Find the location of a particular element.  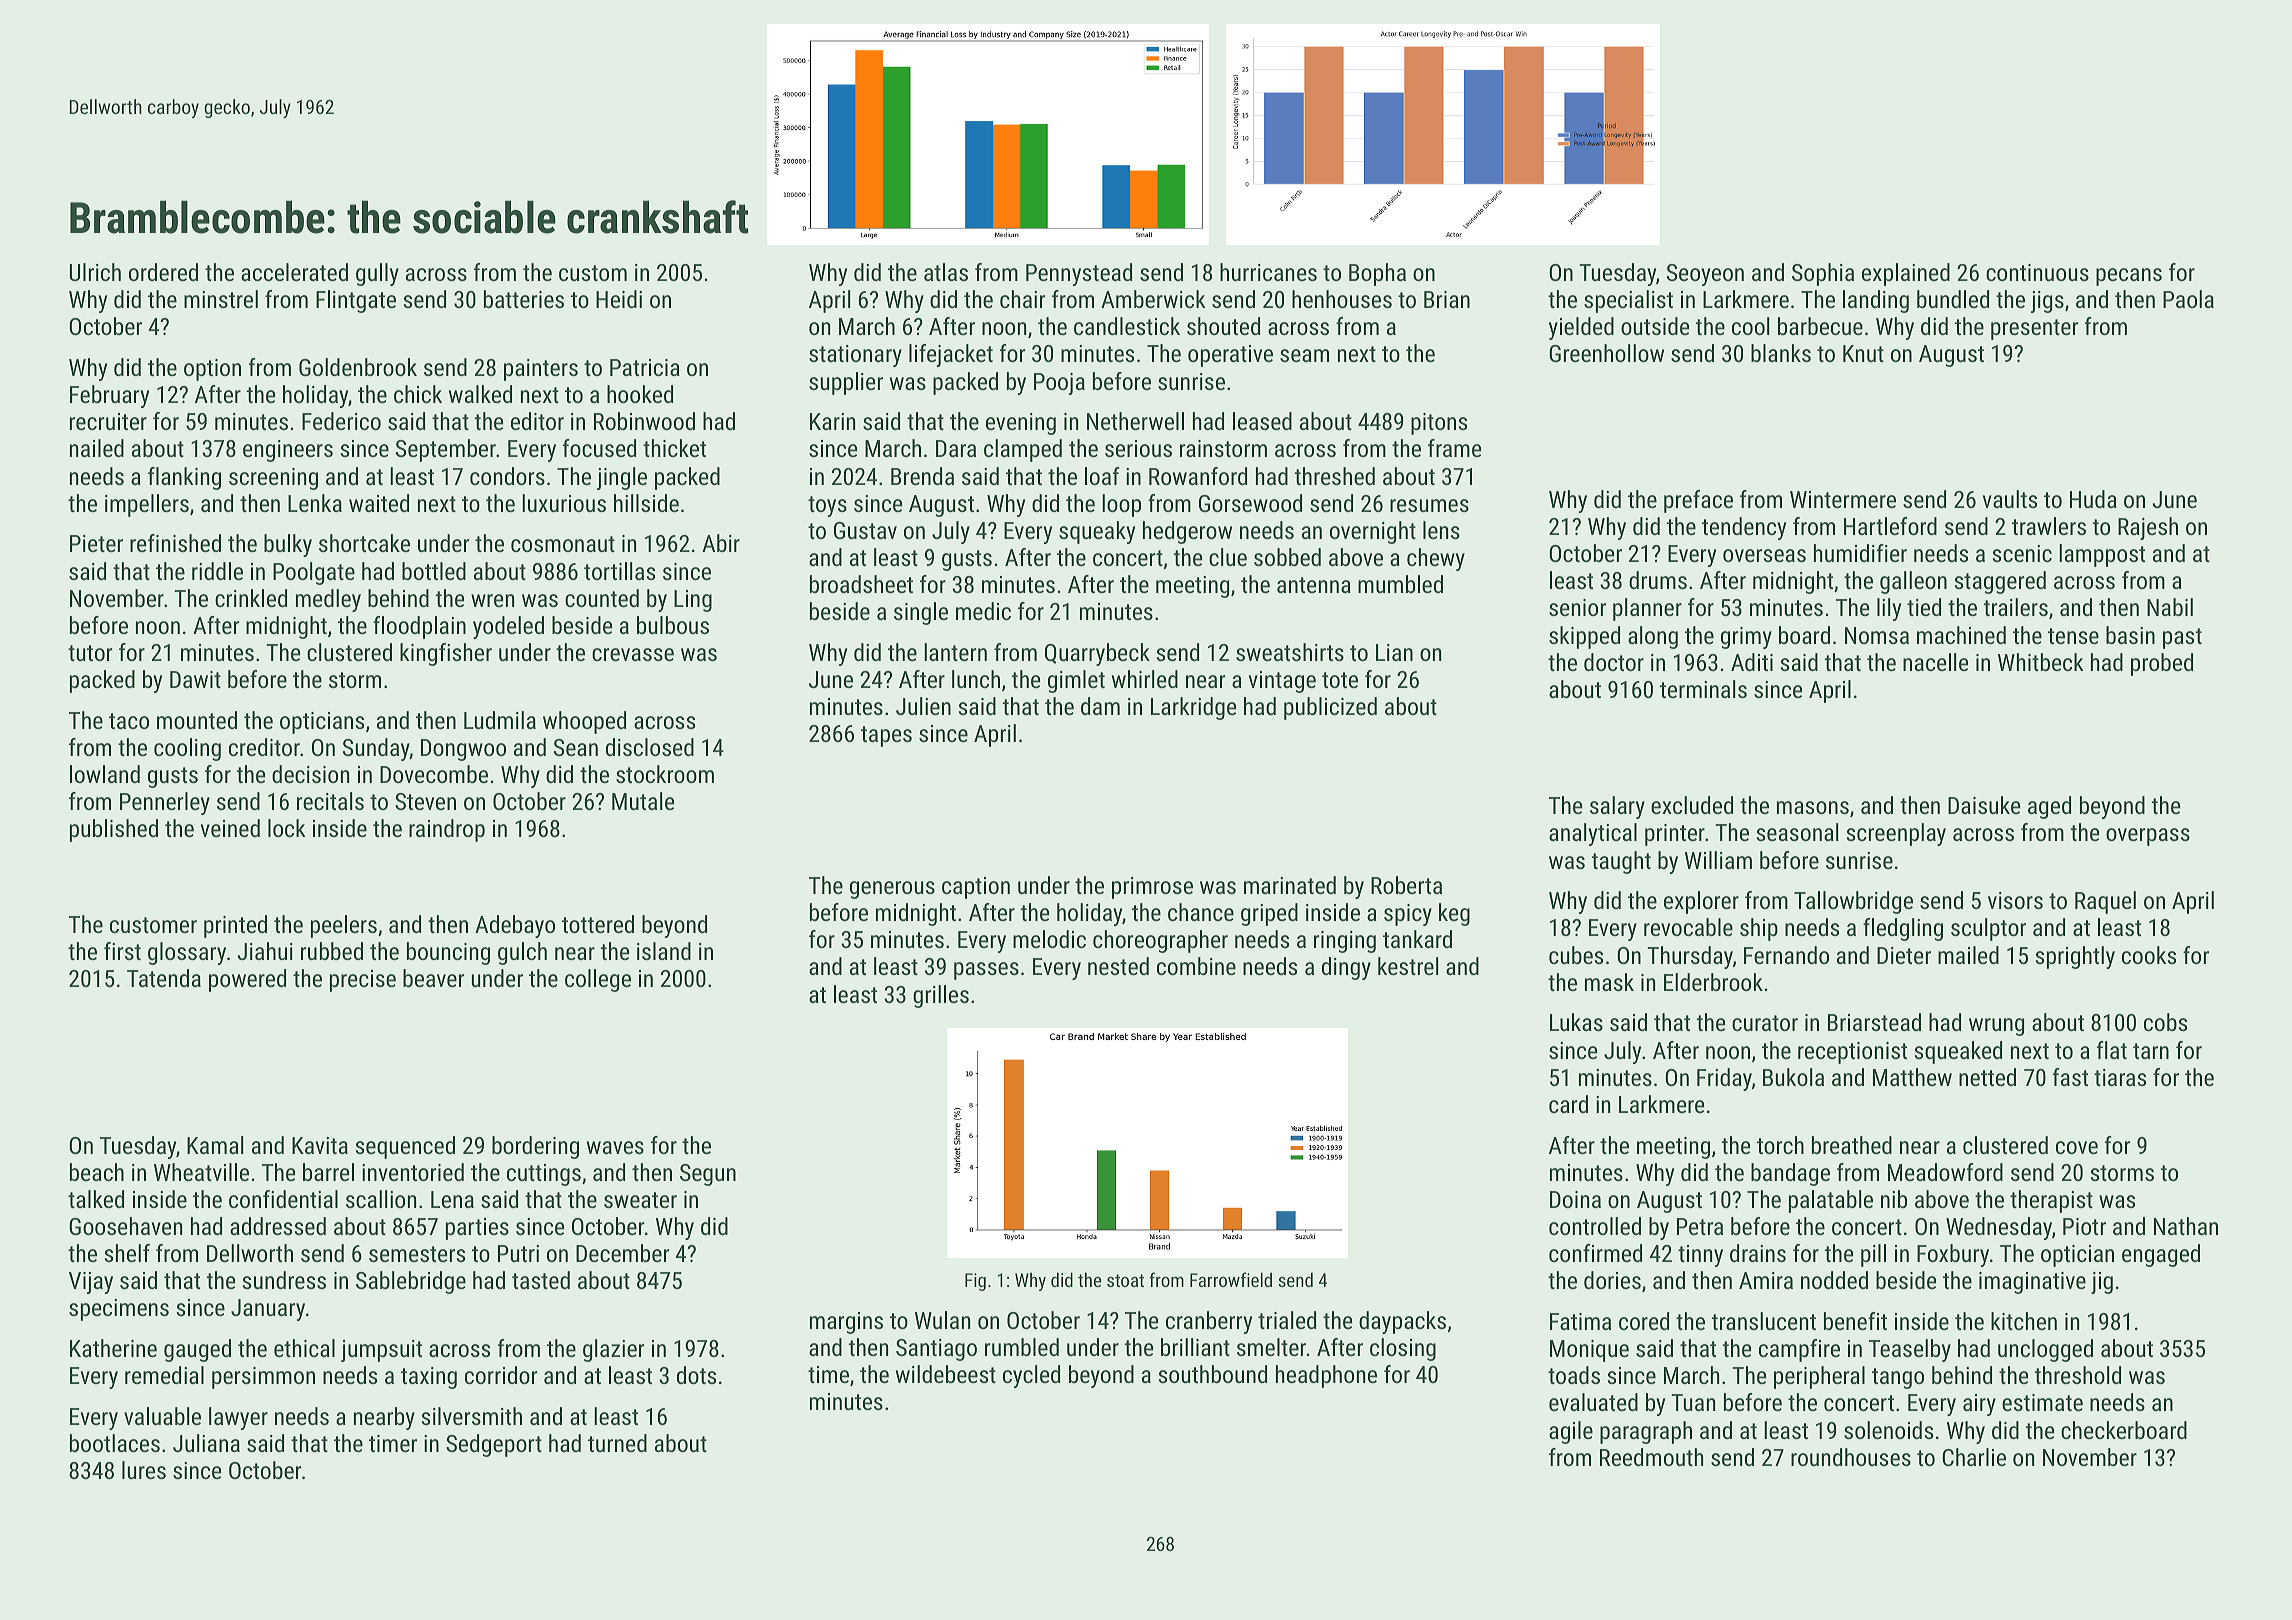

publicized is located at coordinates (1330, 708).
